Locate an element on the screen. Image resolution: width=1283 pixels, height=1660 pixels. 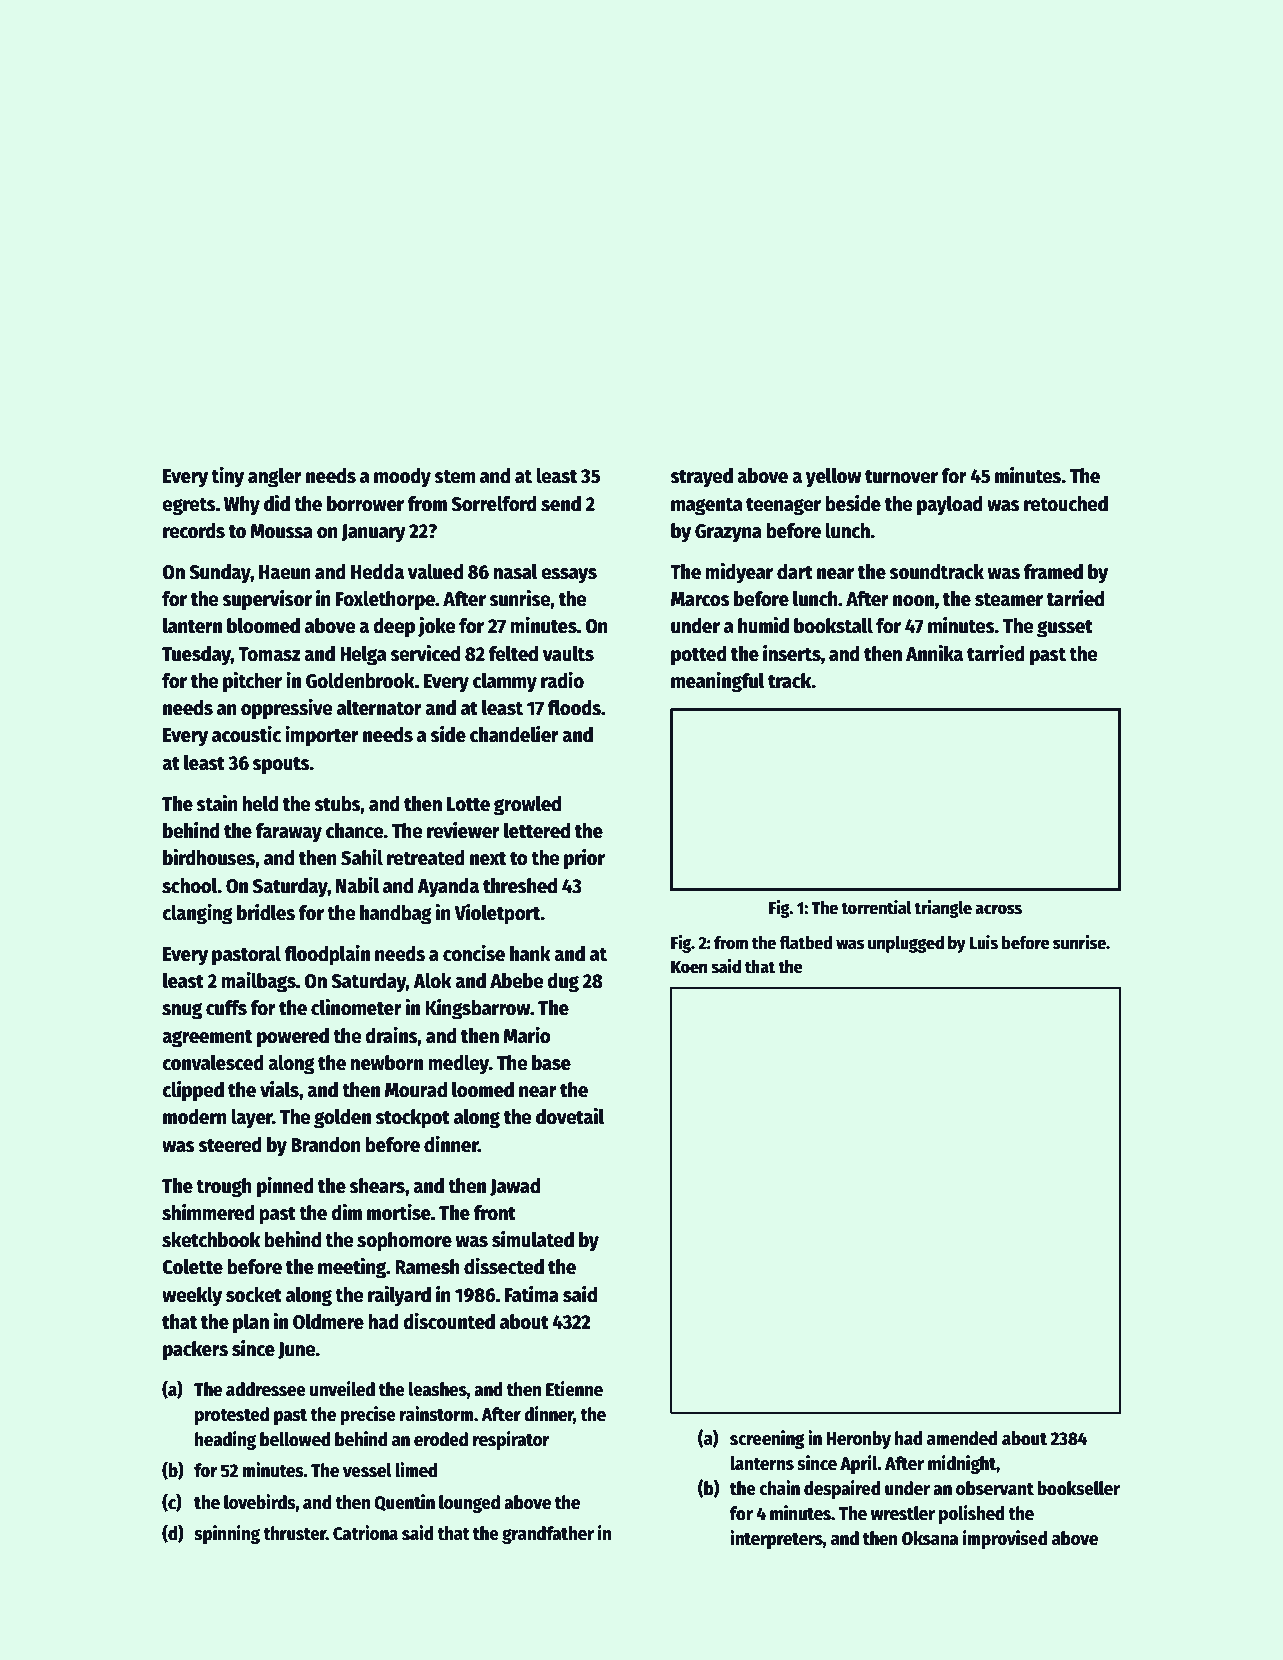
dovetail is located at coordinates (570, 1116).
